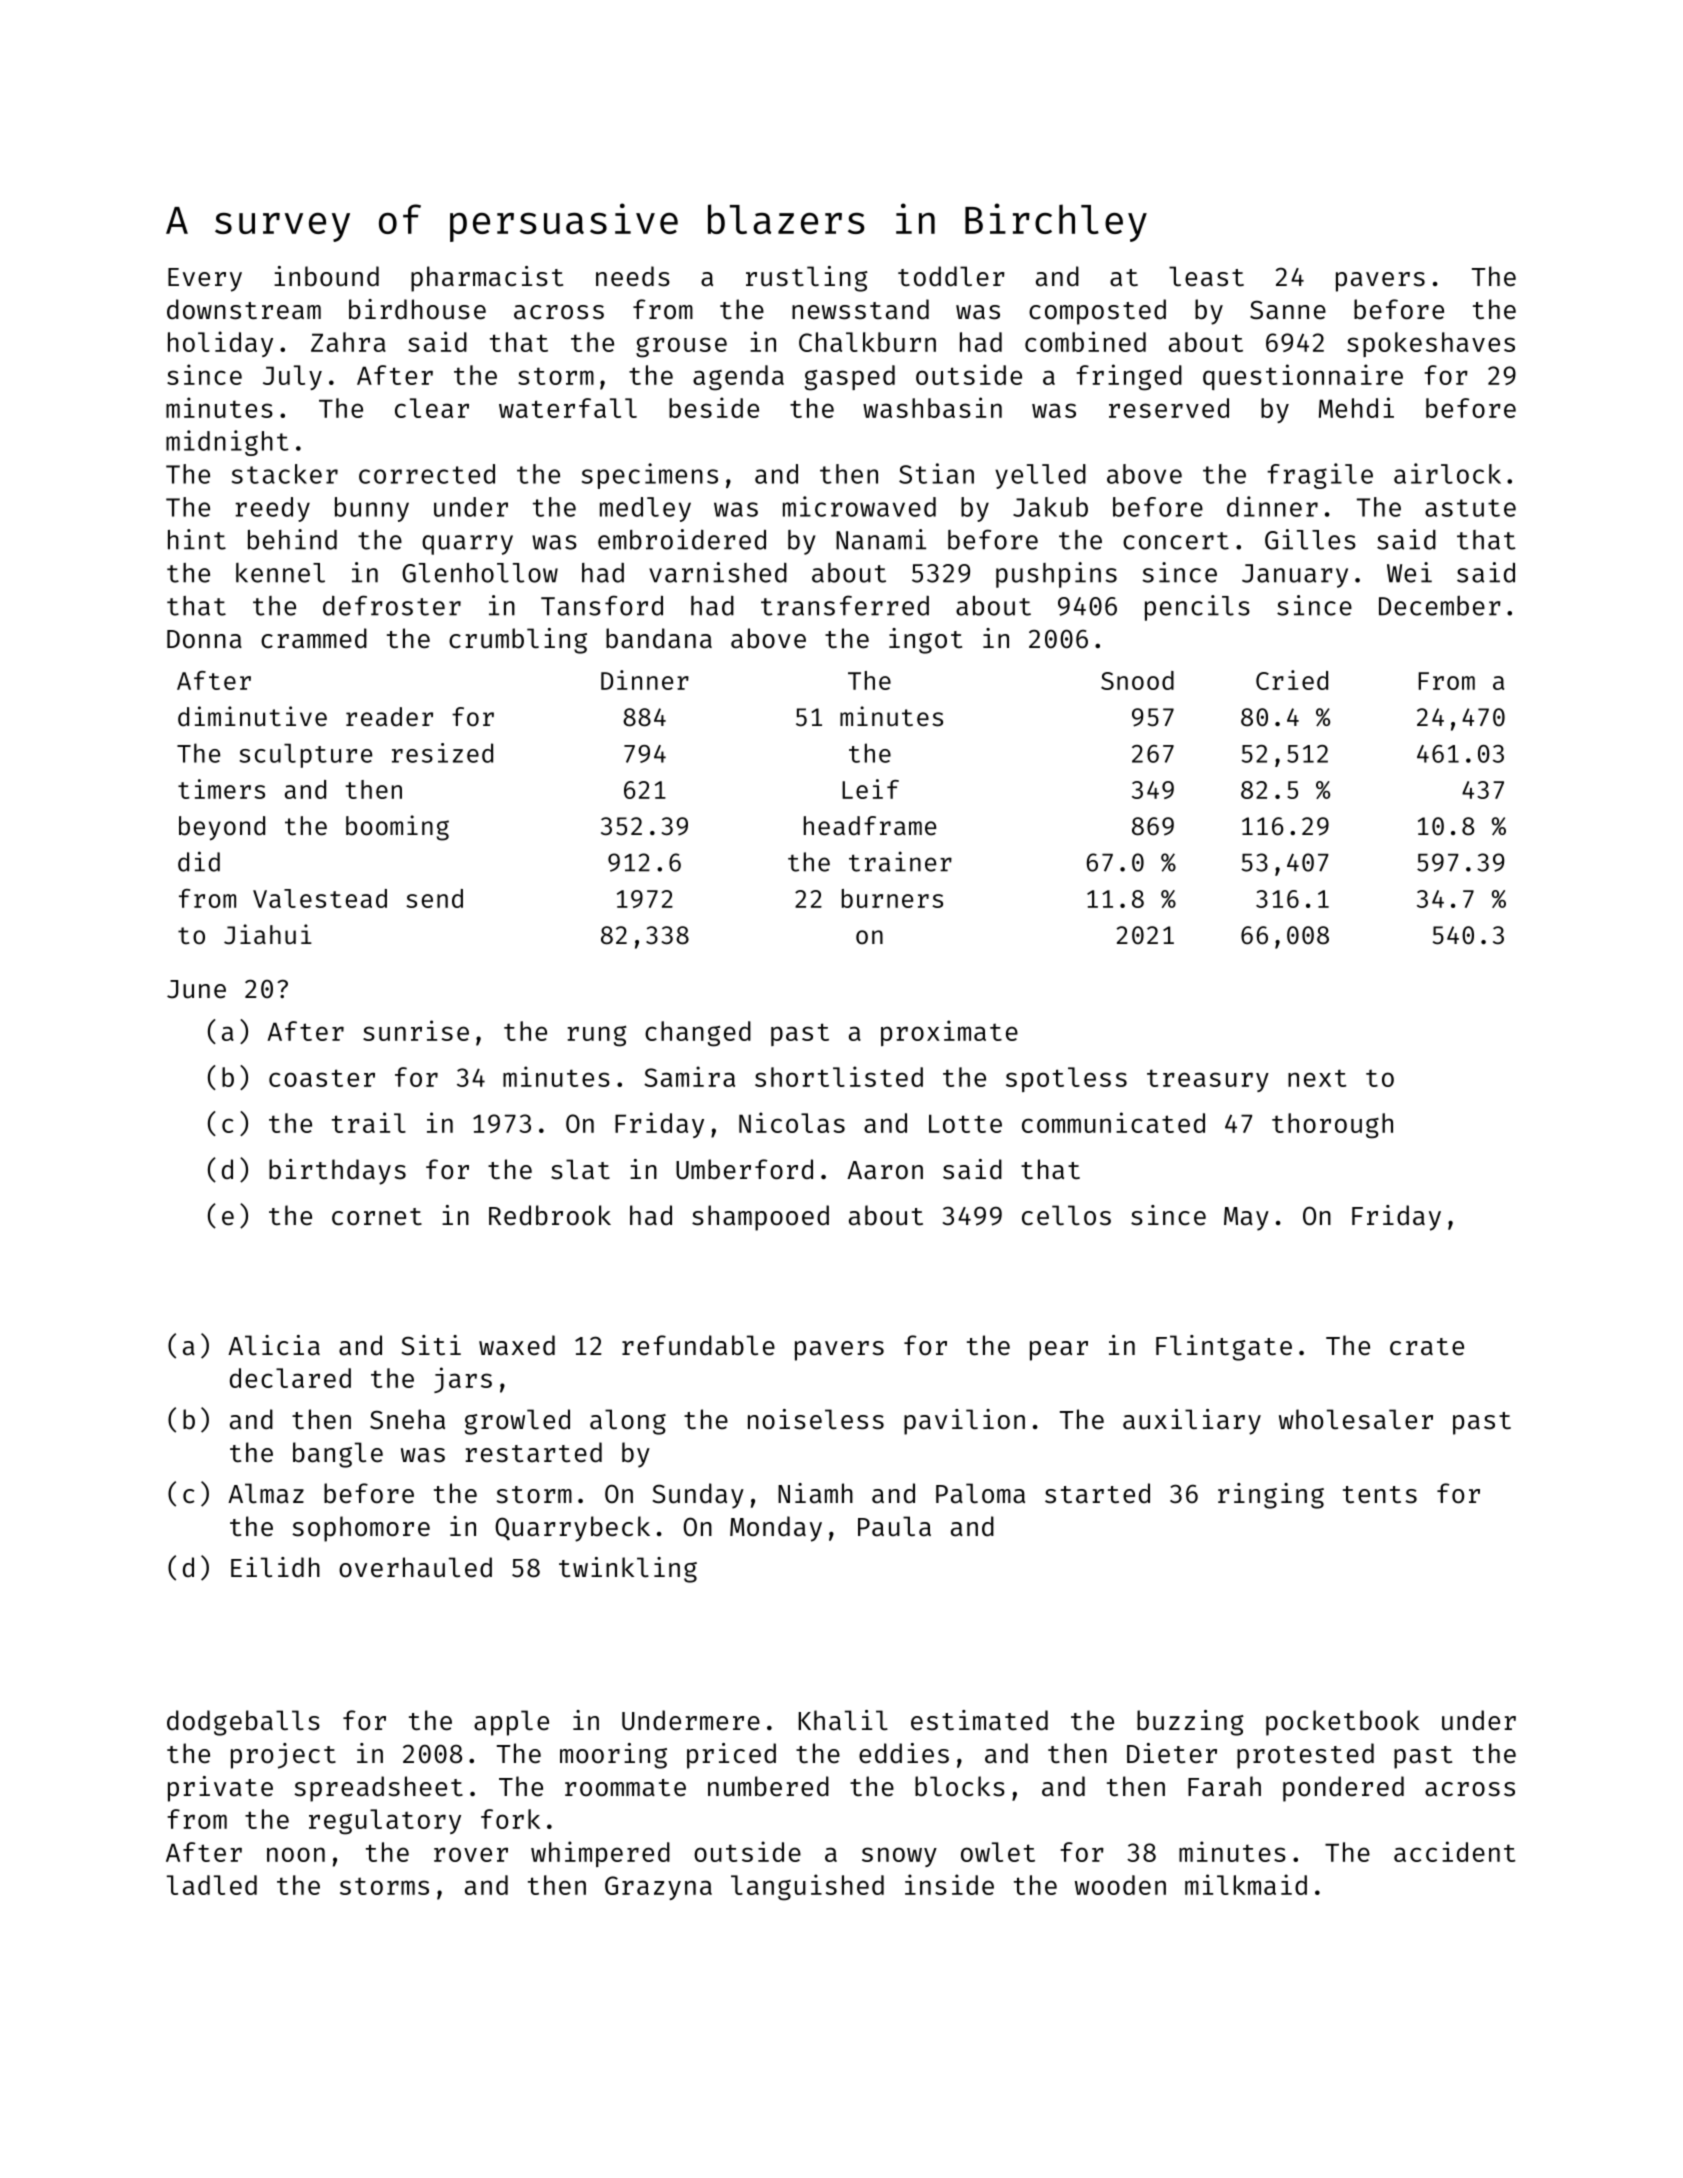 The width and height of the screenshot is (1683, 2178). I want to click on bandana, so click(659, 638).
